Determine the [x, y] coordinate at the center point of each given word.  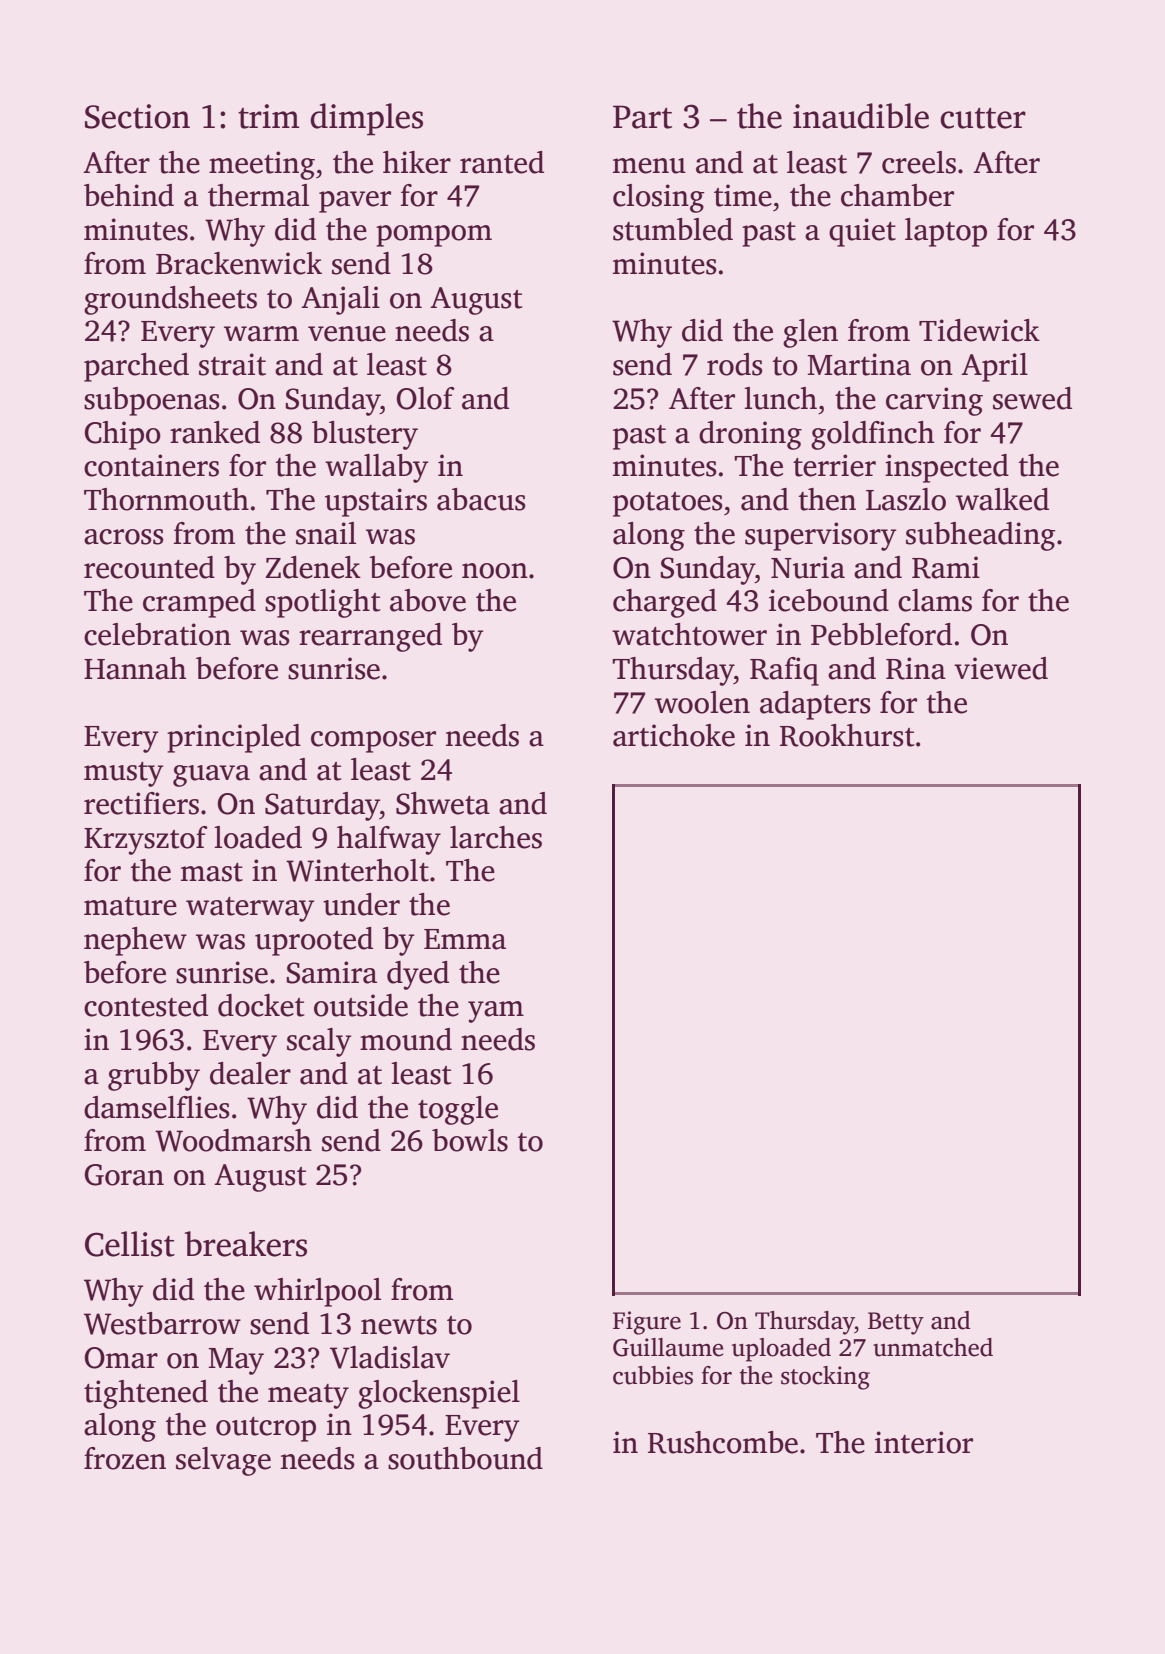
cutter [983, 118]
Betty [896, 1323]
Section [137, 116]
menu [649, 166]
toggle [458, 1110]
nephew [135, 941]
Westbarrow [162, 1323]
